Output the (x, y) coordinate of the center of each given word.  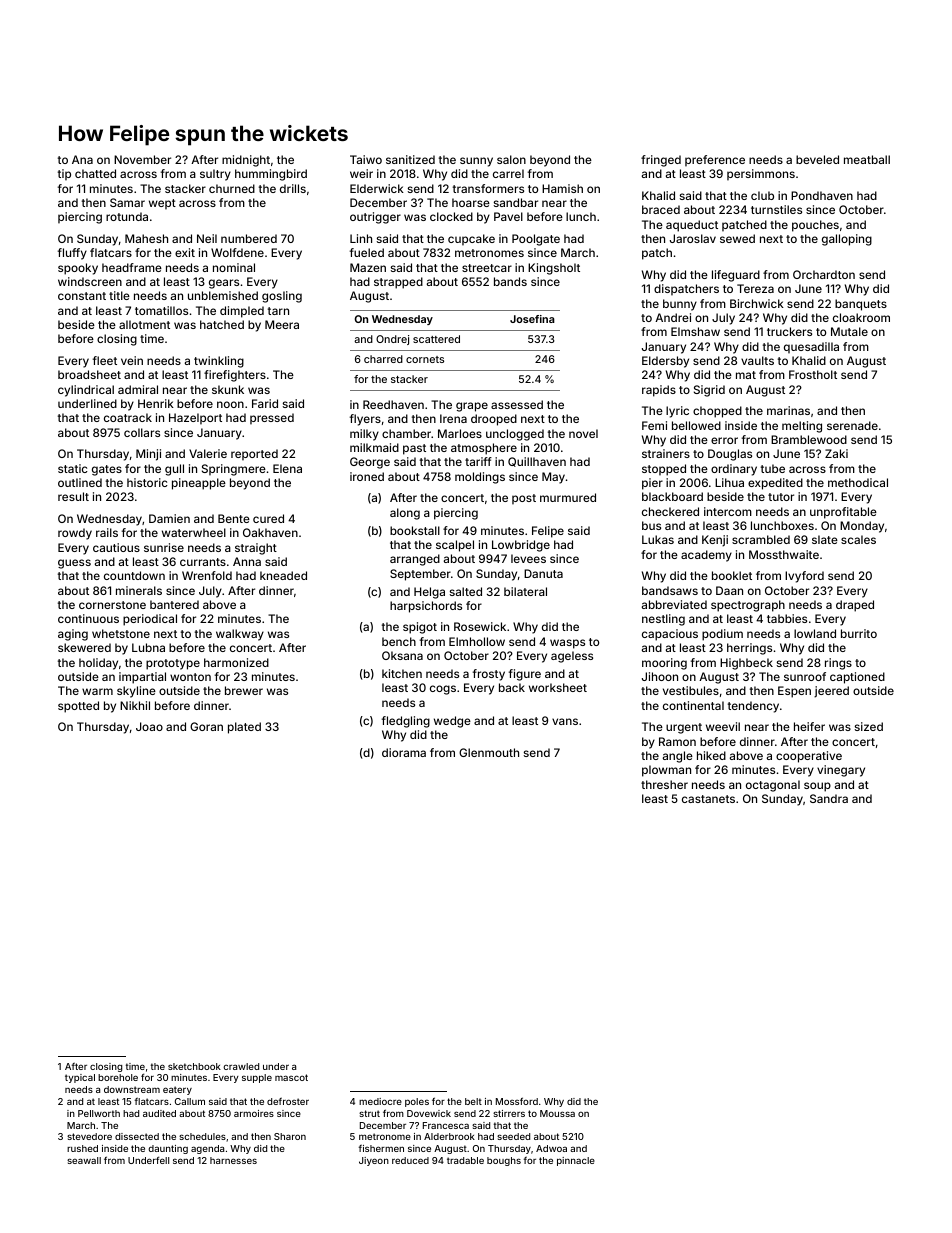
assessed (517, 404)
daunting (168, 1149)
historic (147, 482)
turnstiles (776, 209)
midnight (246, 161)
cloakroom (861, 317)
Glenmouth (489, 752)
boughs (504, 1161)
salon (511, 159)
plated (244, 728)
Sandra (829, 798)
